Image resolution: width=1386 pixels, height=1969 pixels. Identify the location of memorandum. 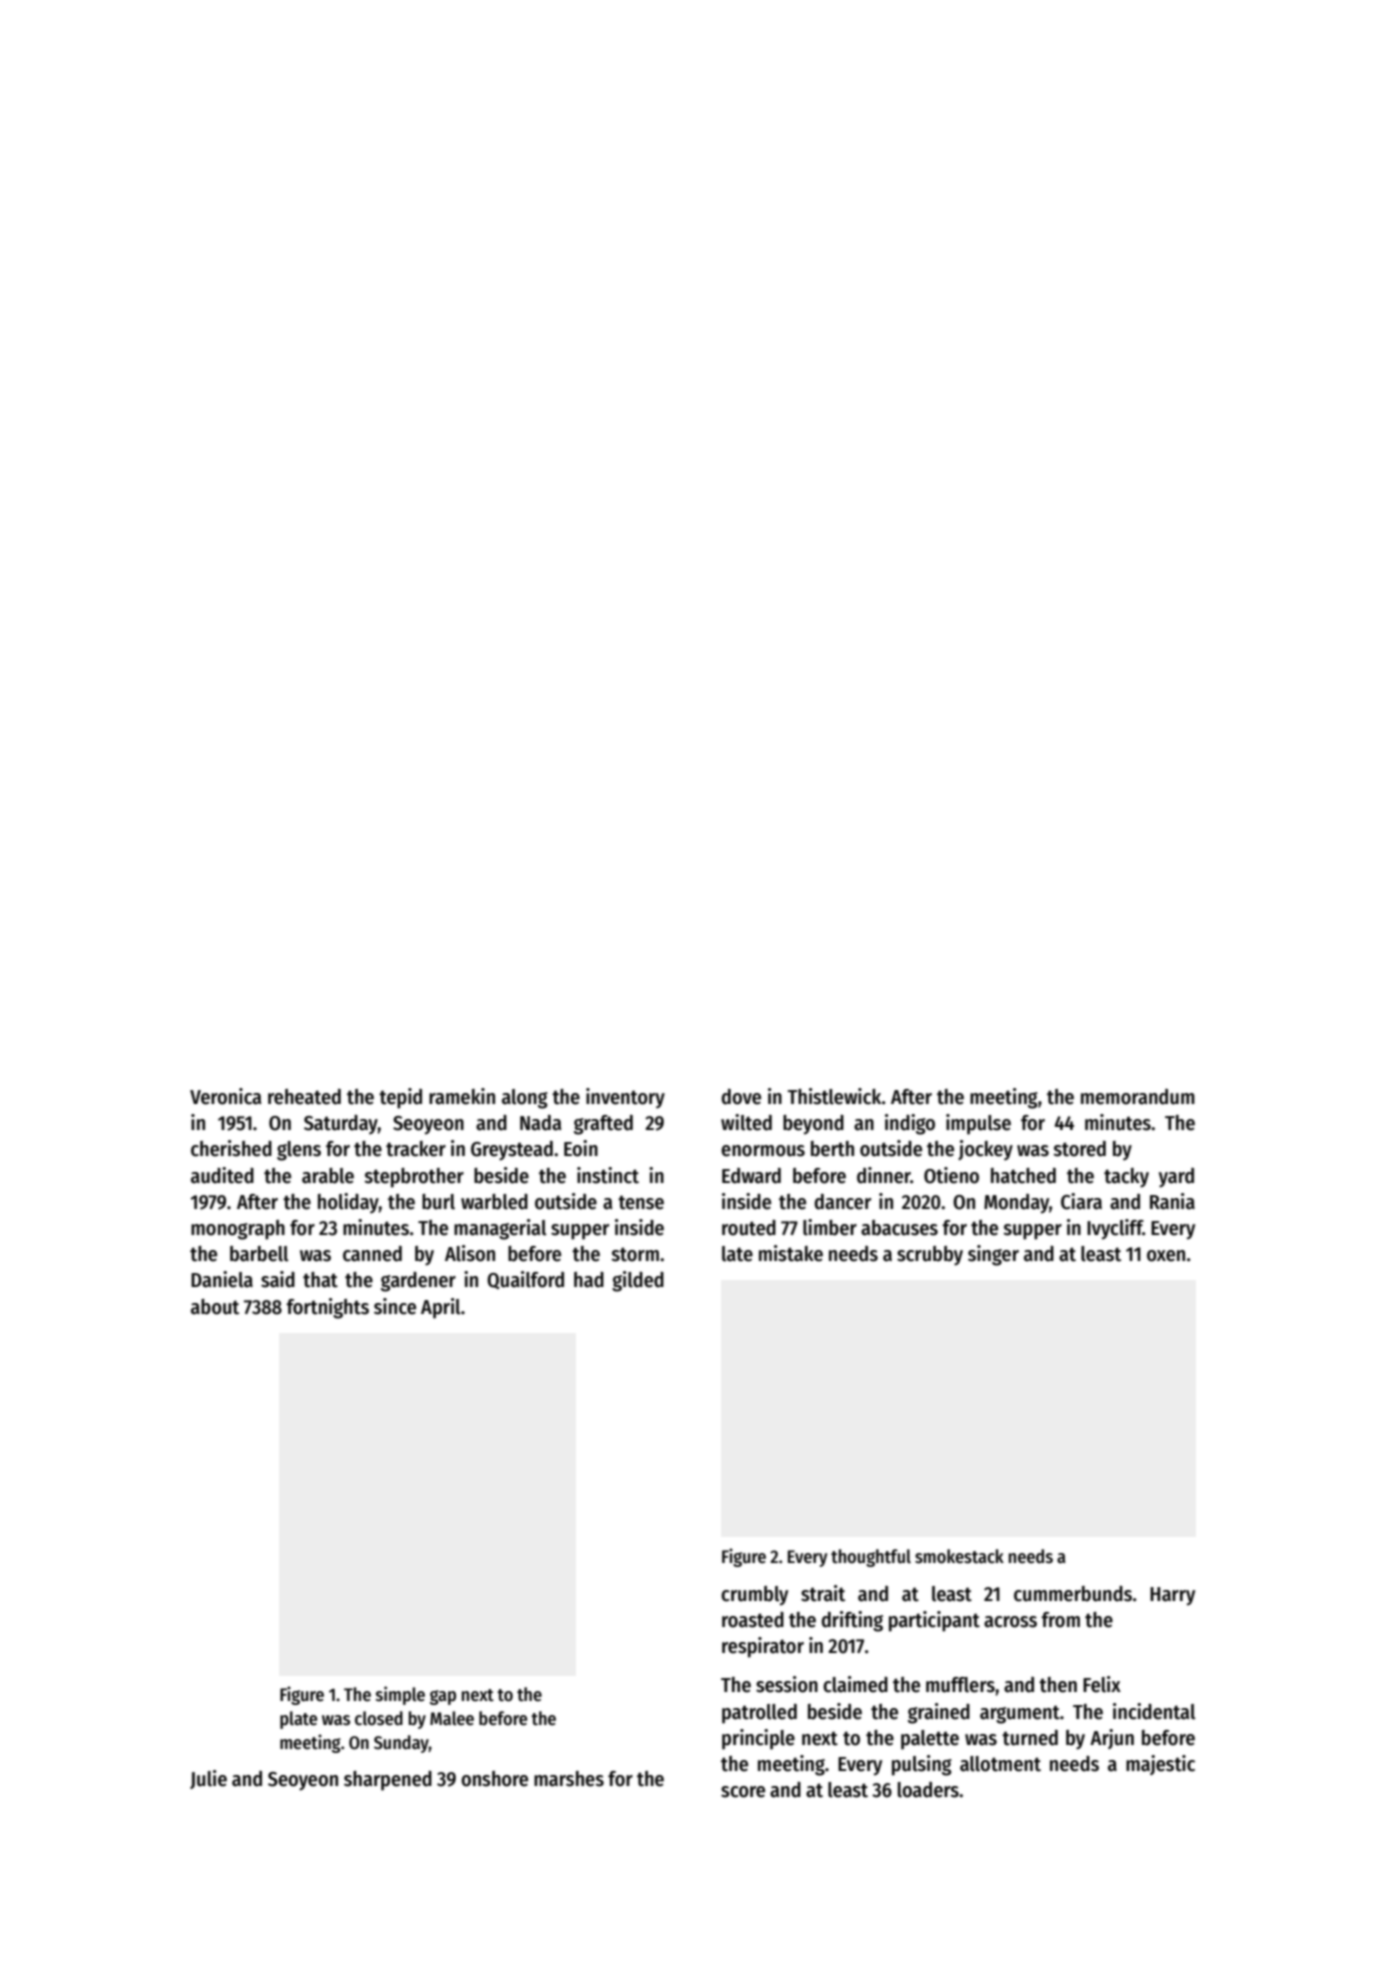
(1138, 1097).
